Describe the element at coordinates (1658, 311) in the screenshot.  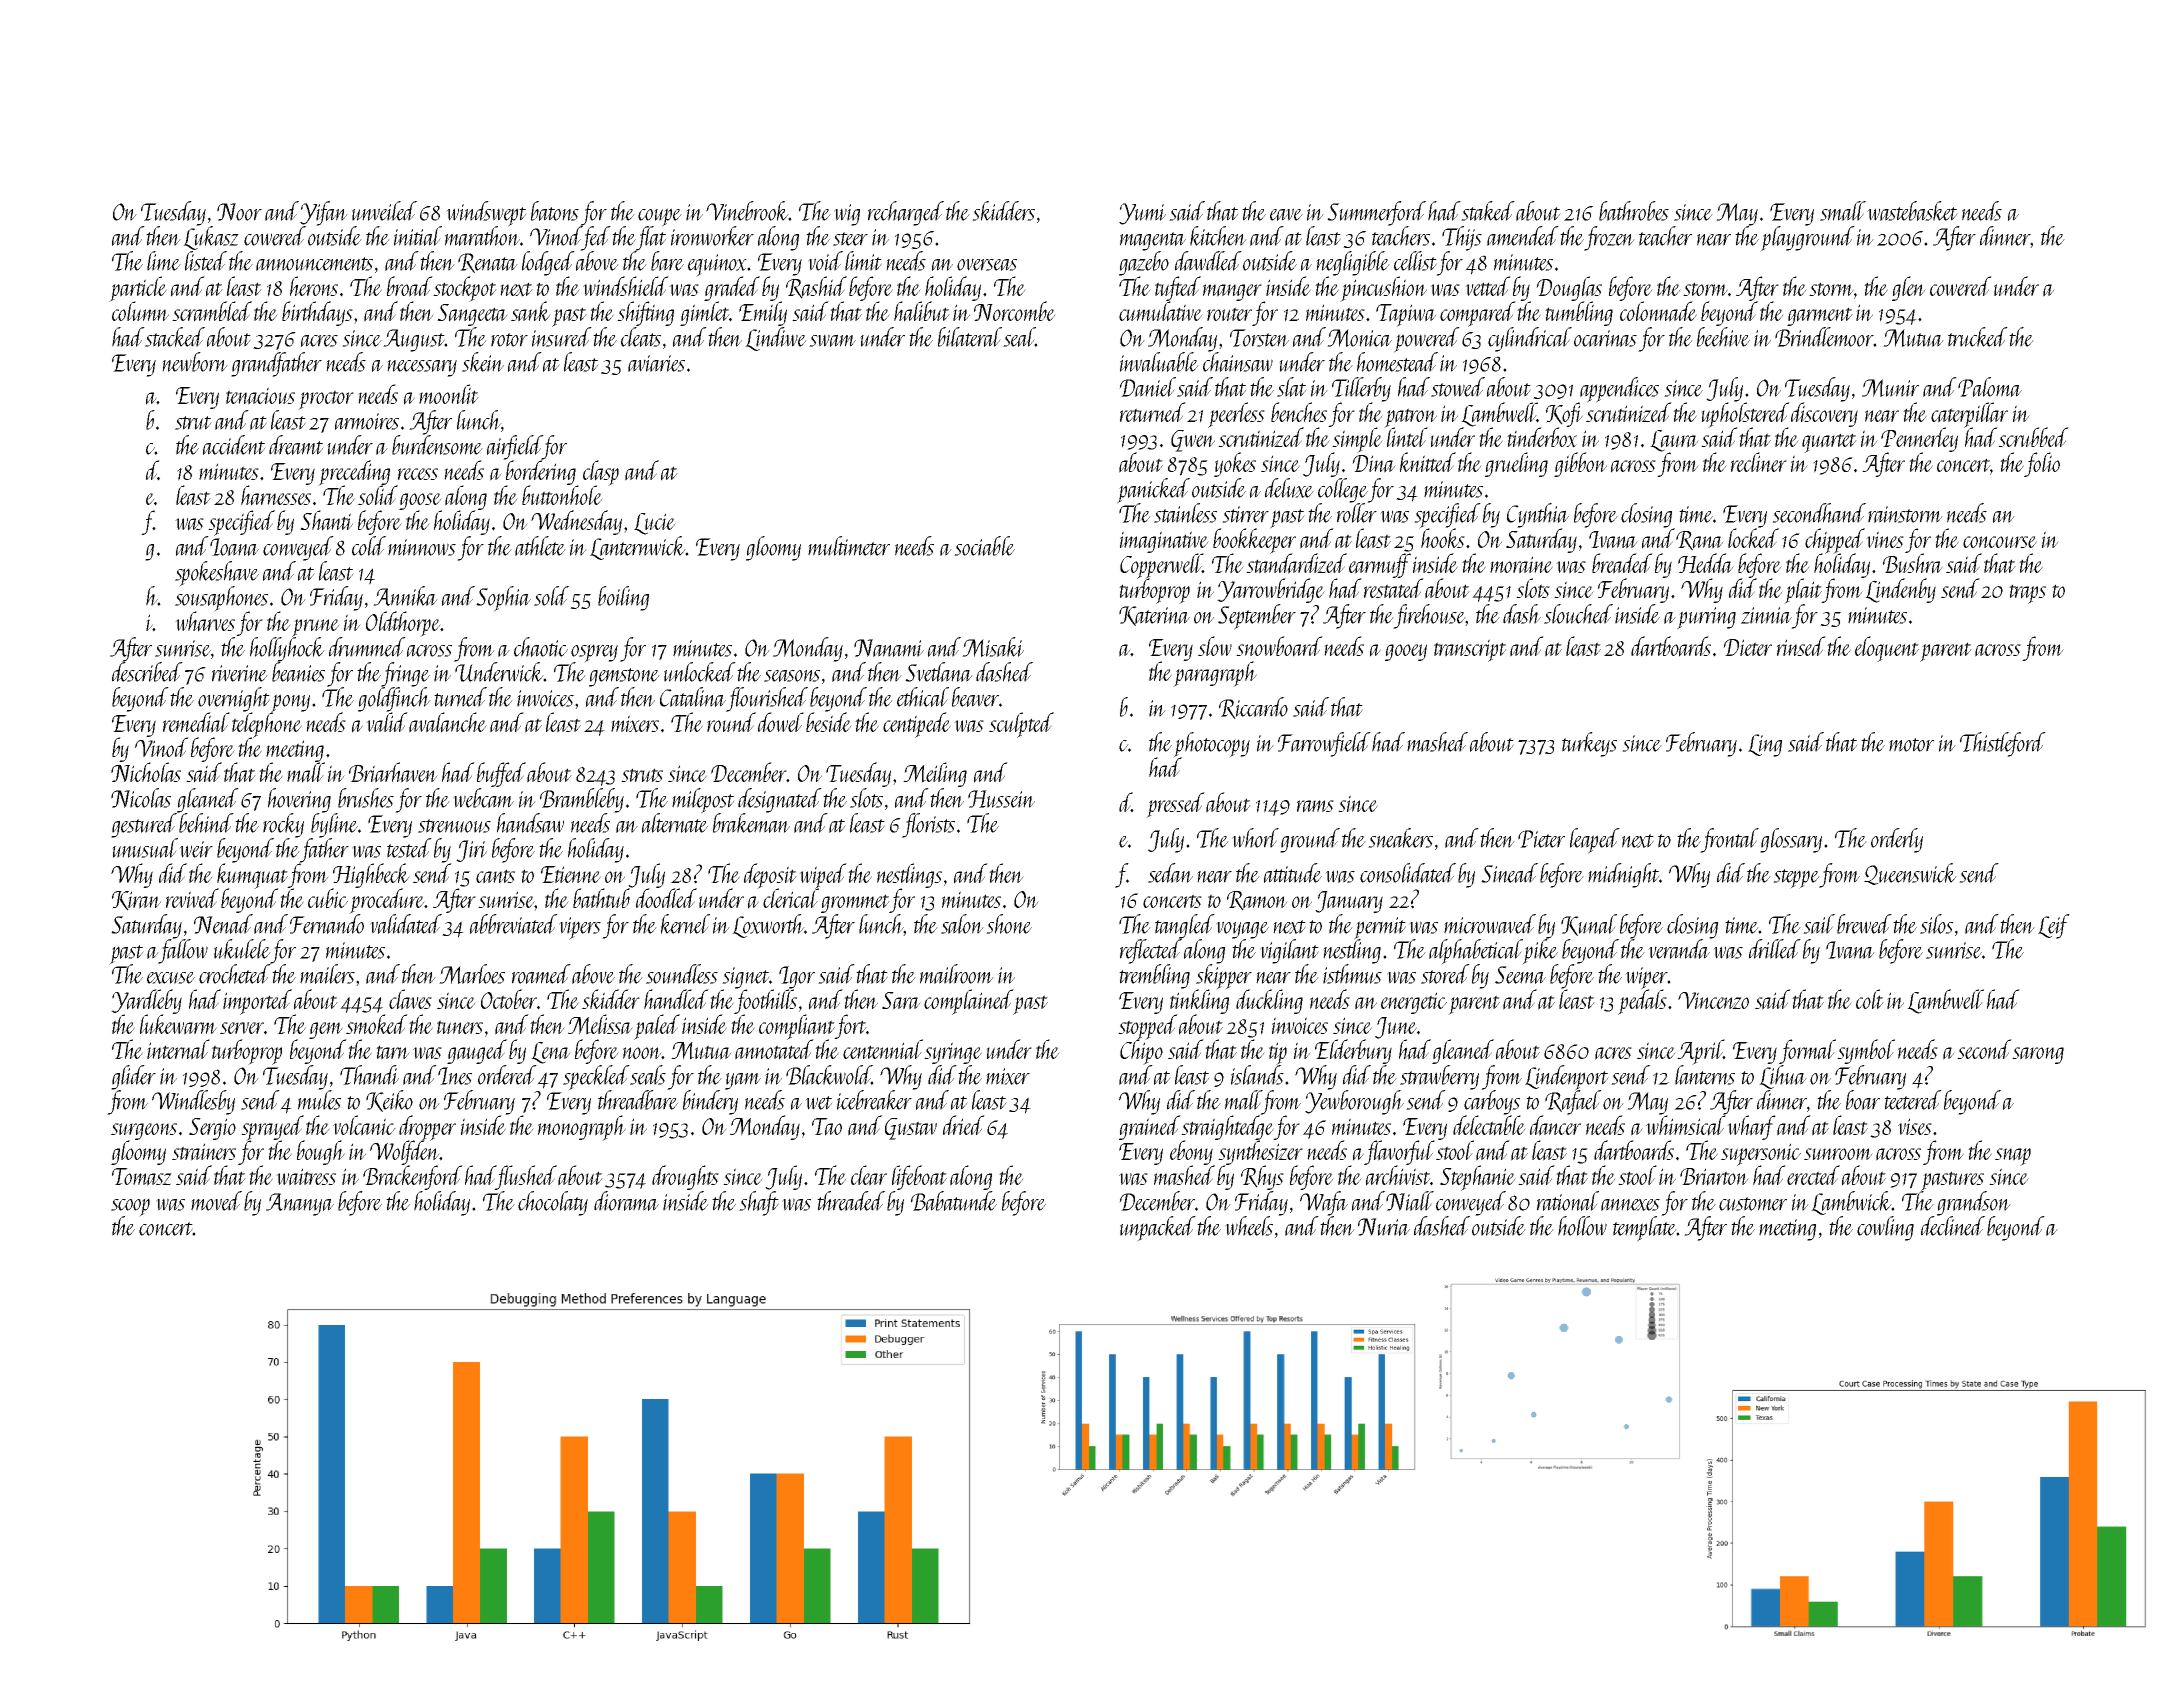
I see `colonnade` at that location.
